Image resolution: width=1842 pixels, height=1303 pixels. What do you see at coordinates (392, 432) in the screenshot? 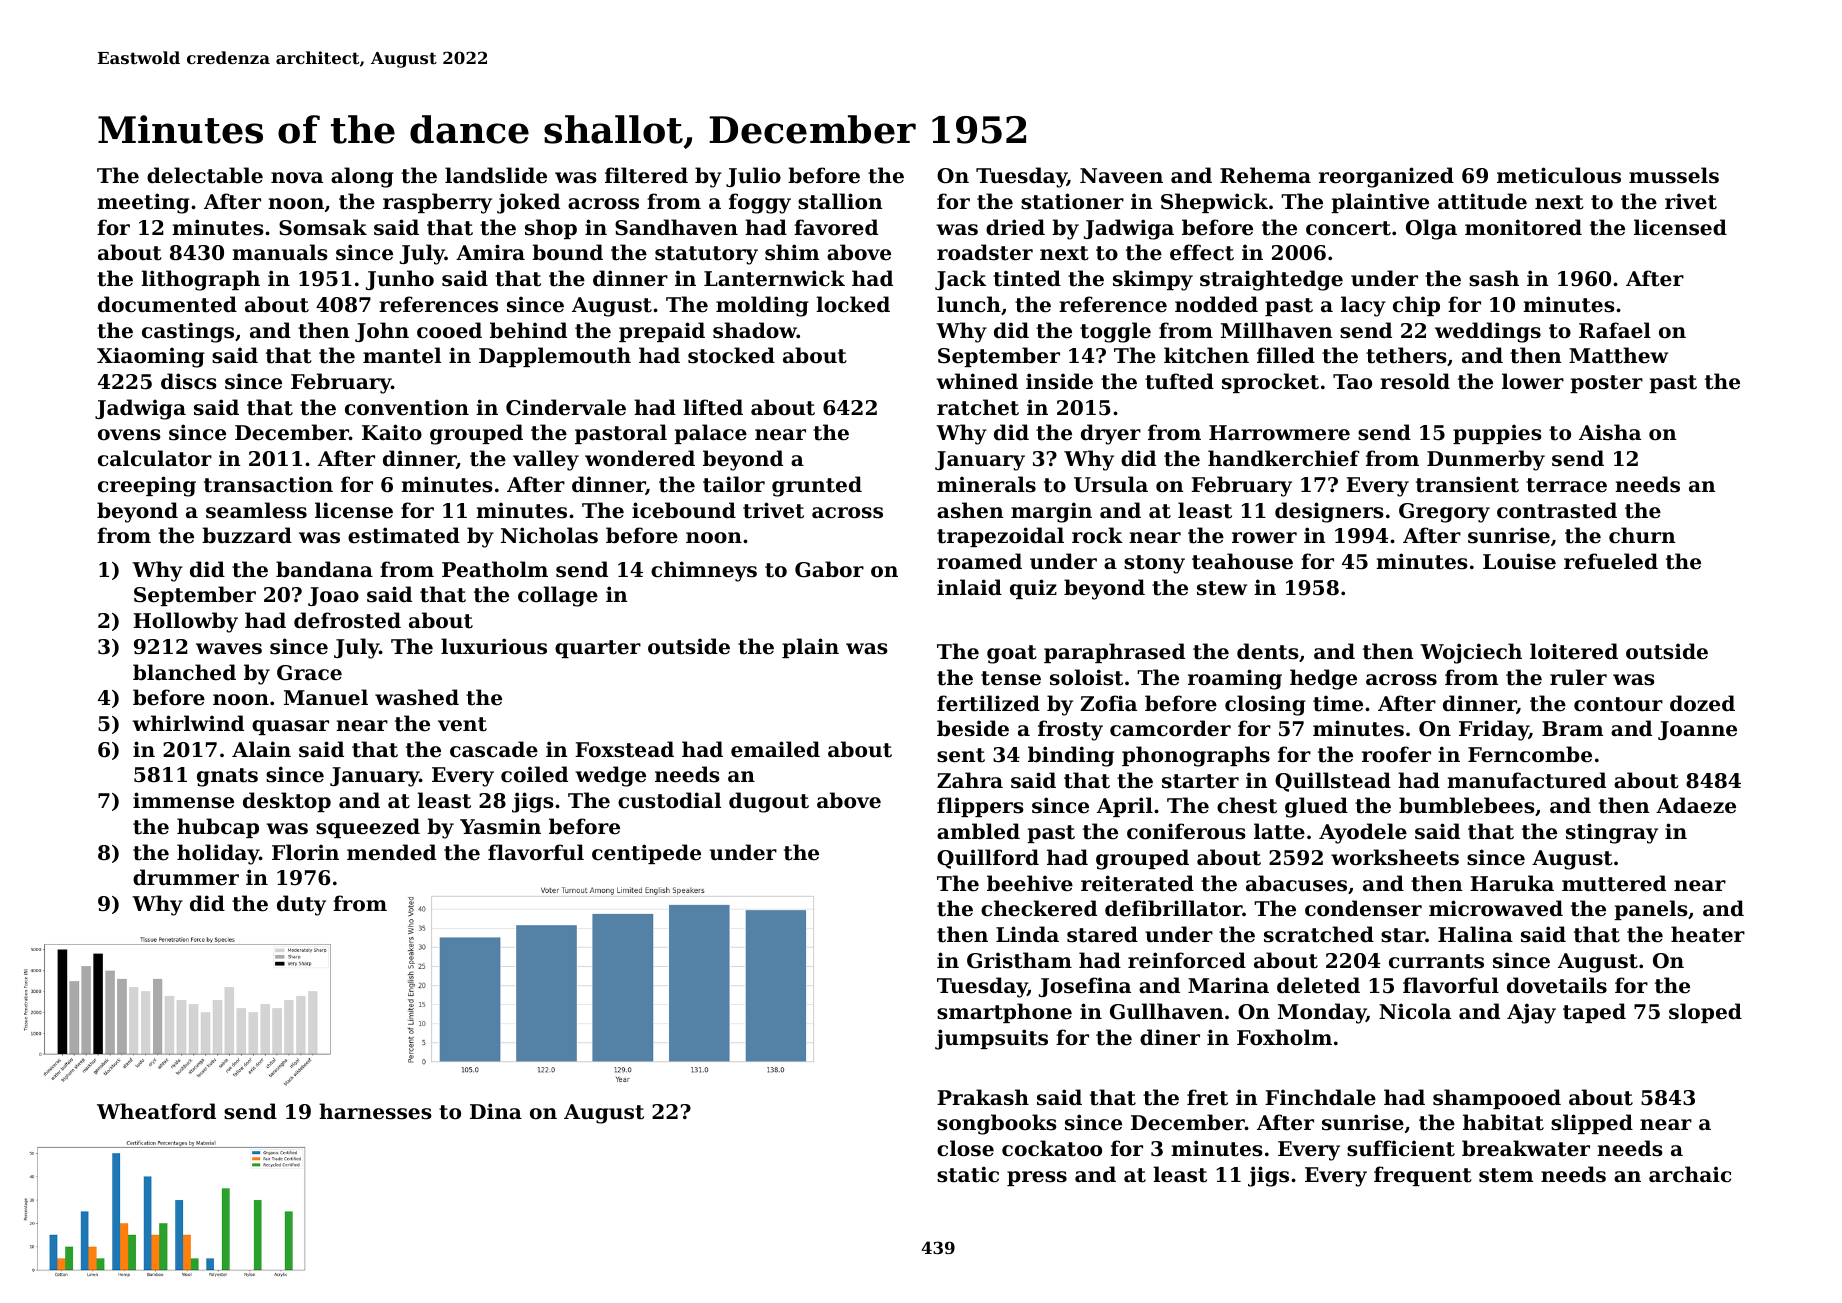
I see `Kaito` at bounding box center [392, 432].
